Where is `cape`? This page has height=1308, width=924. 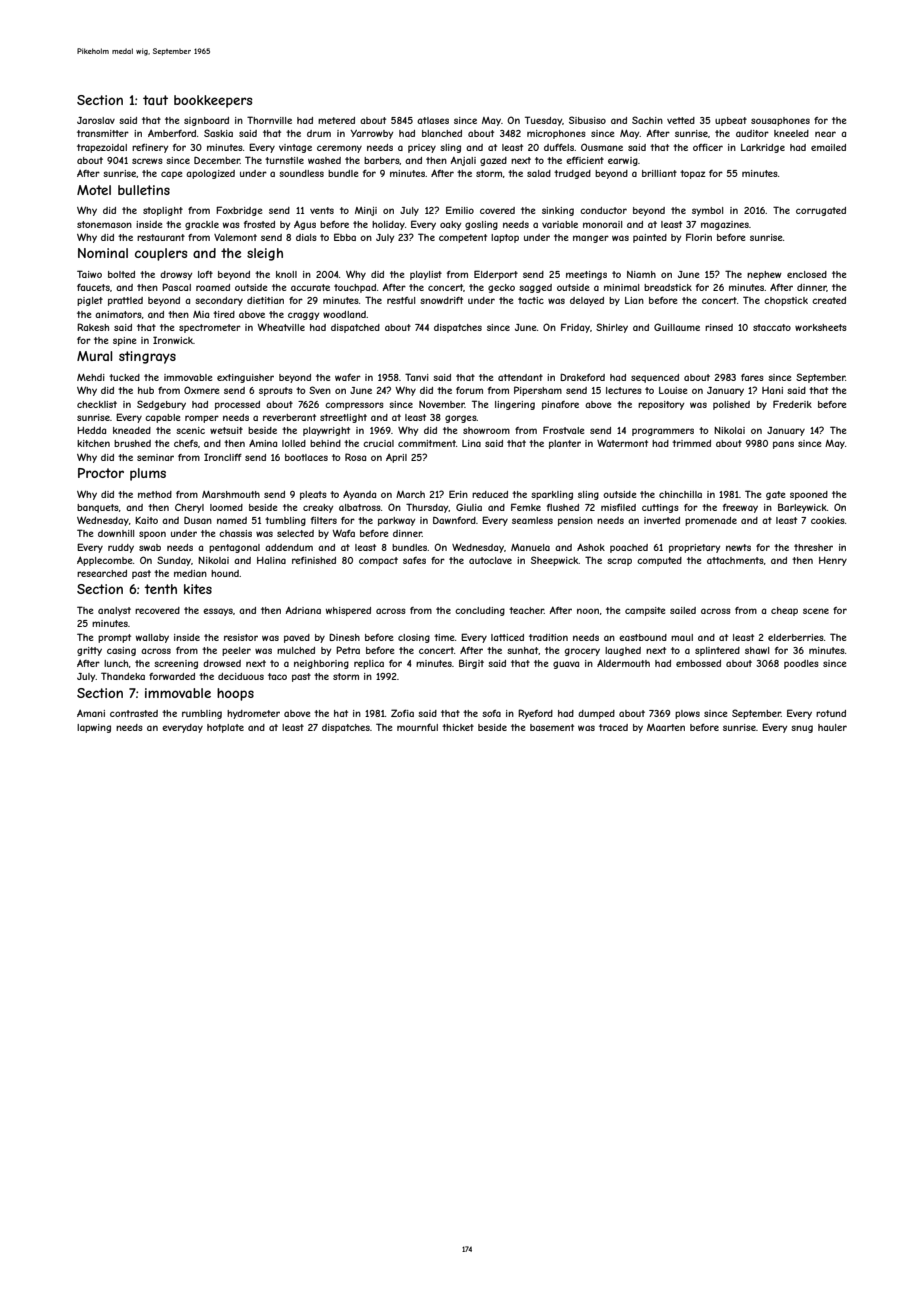
cape is located at coordinates (171, 175).
